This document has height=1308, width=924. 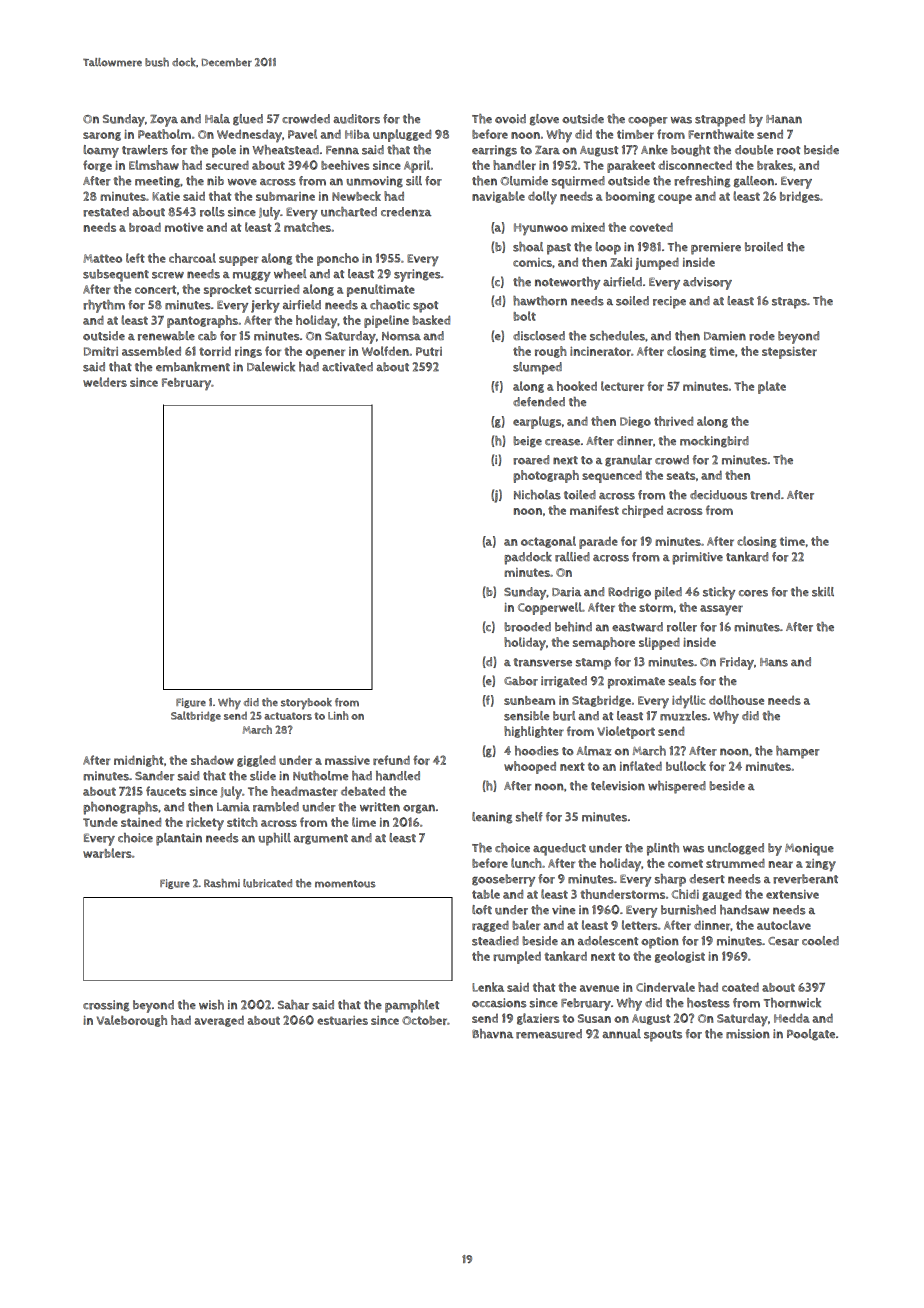 What do you see at coordinates (342, 1020) in the document?
I see `estuaries` at bounding box center [342, 1020].
